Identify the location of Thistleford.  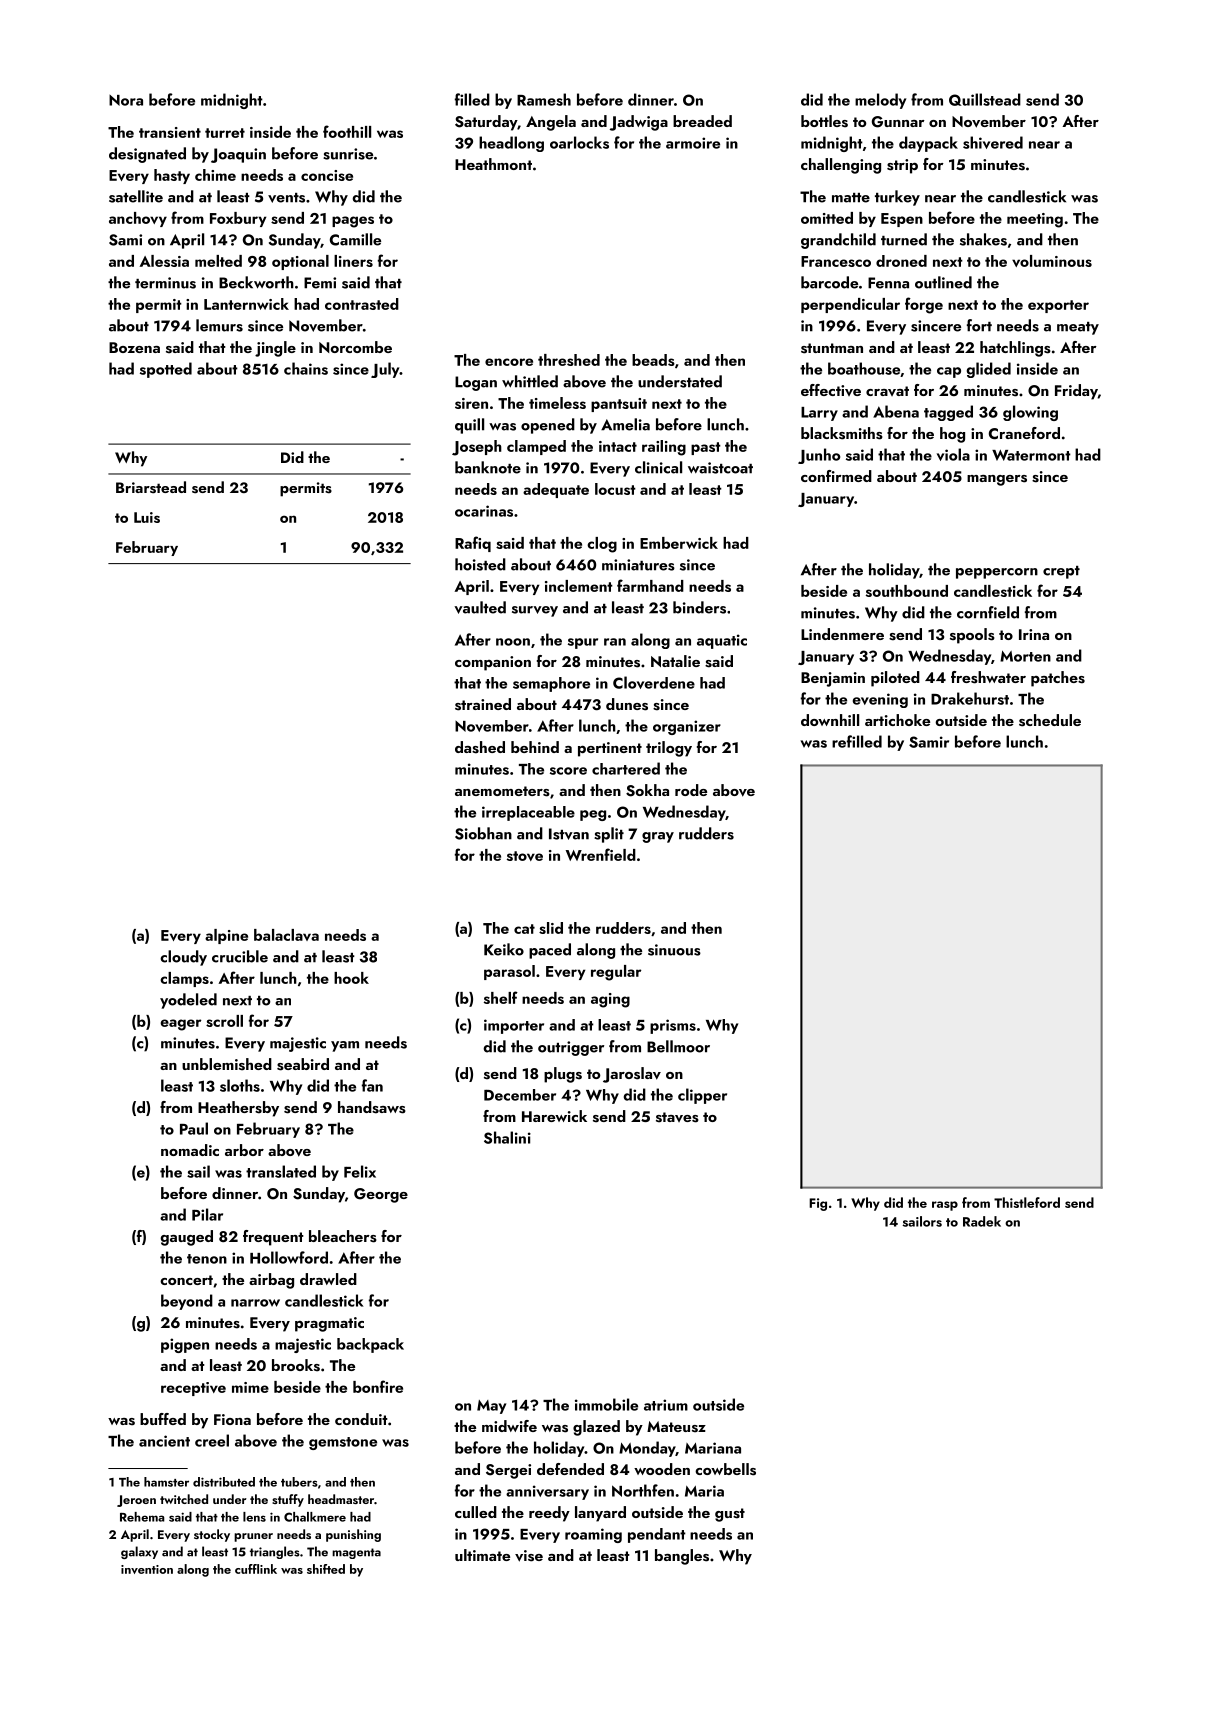
(1027, 1202).
